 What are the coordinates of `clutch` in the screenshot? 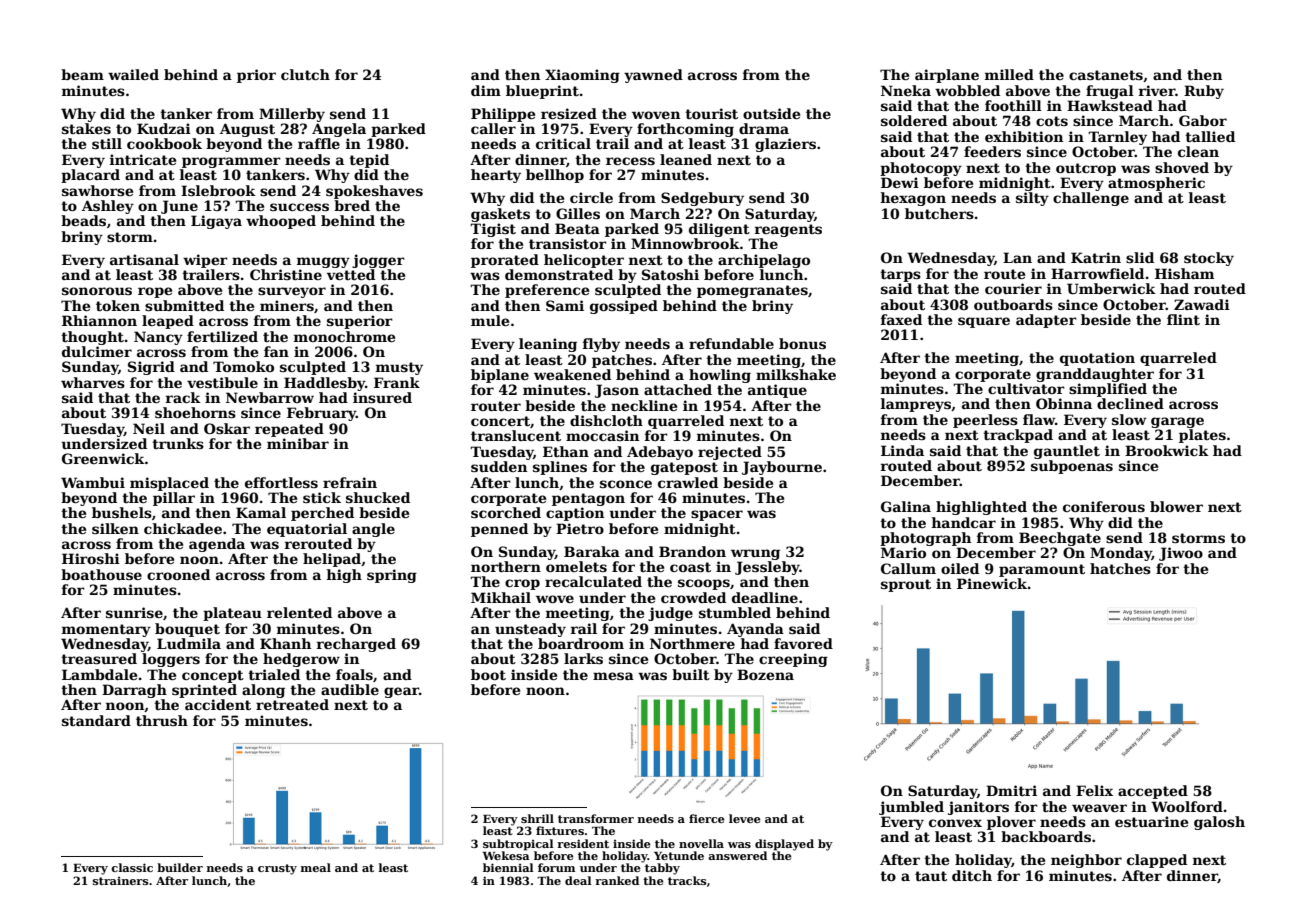 It's located at (305, 74).
